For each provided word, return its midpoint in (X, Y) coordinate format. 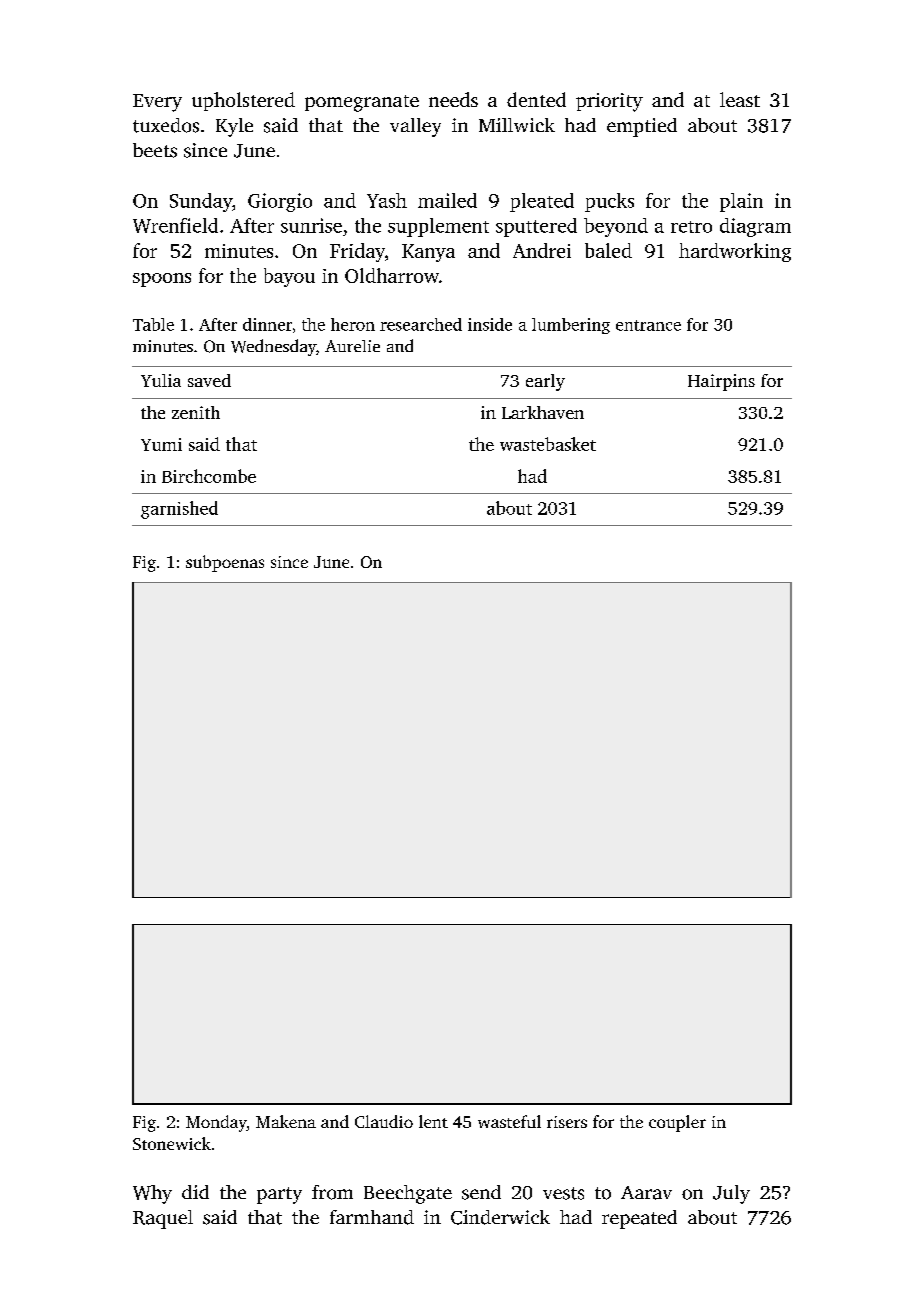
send (481, 1192)
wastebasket (548, 444)
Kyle (234, 127)
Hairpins (721, 382)
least (740, 99)
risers (567, 1122)
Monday (216, 1123)
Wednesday (273, 347)
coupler (677, 1123)
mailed (447, 200)
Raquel (163, 1219)
